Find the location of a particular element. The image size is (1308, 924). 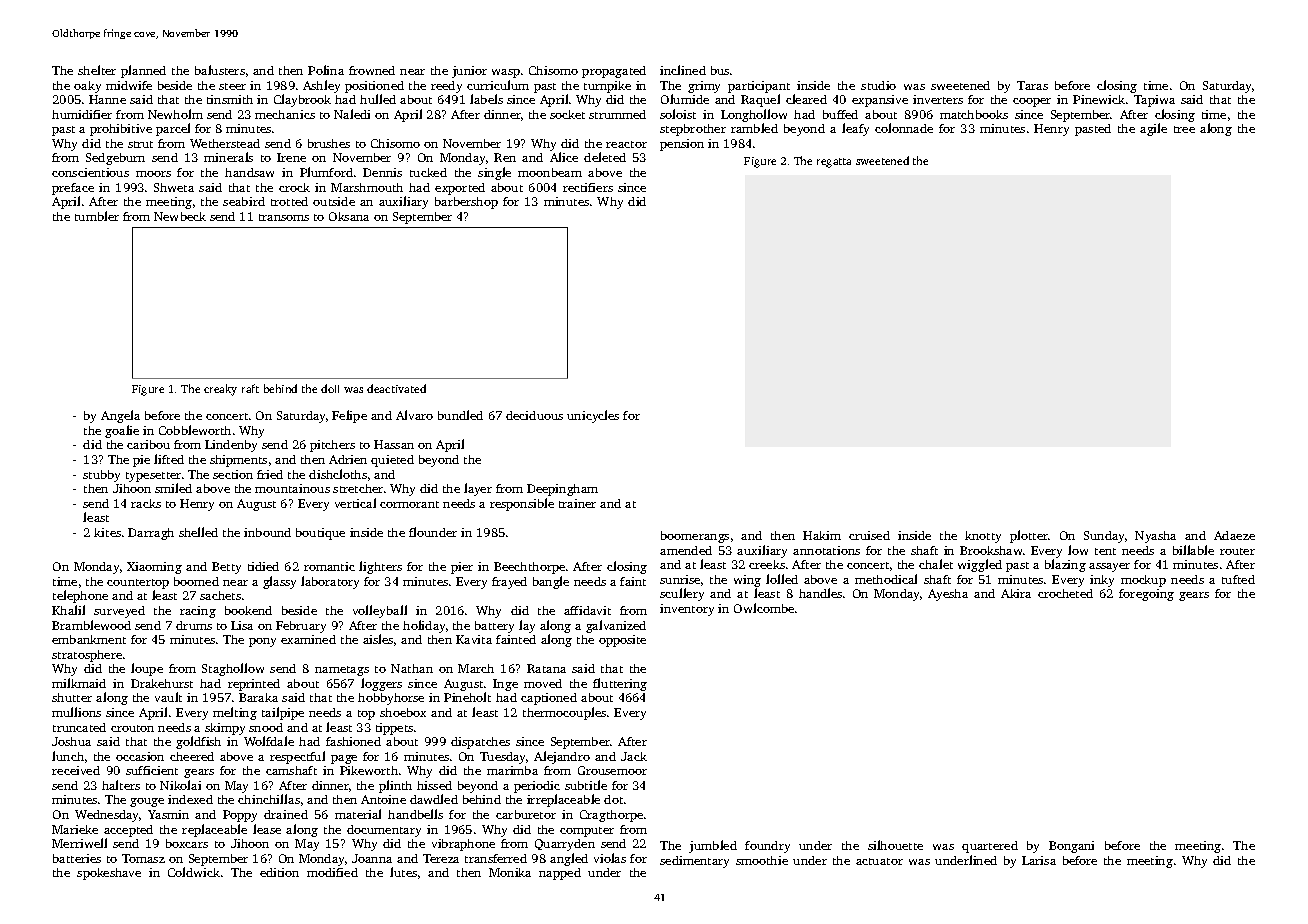

junior is located at coordinates (469, 72).
